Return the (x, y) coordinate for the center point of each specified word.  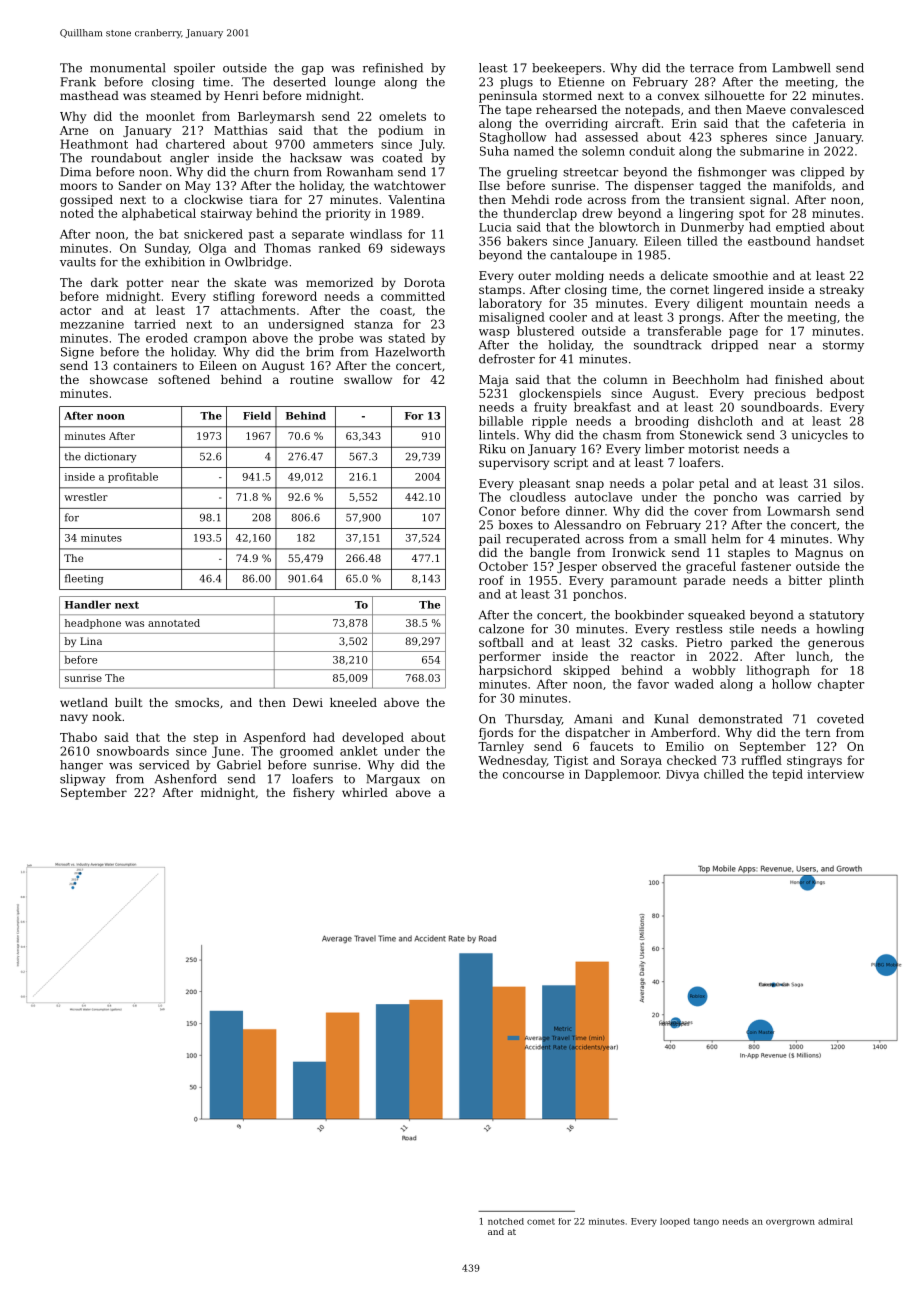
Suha (494, 151)
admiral (835, 1221)
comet (541, 1221)
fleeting (84, 579)
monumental (128, 68)
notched (506, 1221)
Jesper (577, 568)
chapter (841, 685)
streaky (842, 291)
